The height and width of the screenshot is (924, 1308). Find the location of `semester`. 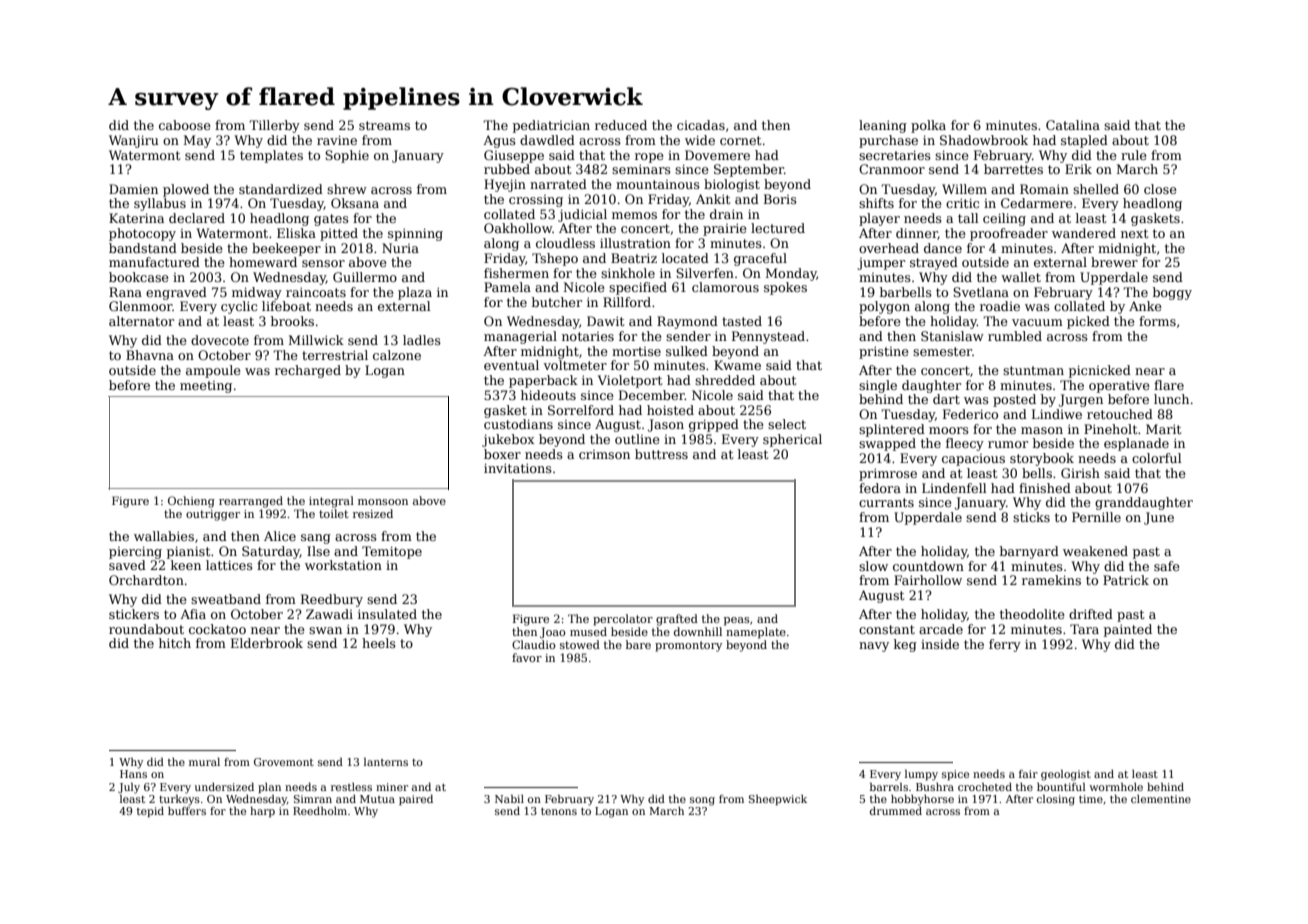

semester is located at coordinates (942, 351).
